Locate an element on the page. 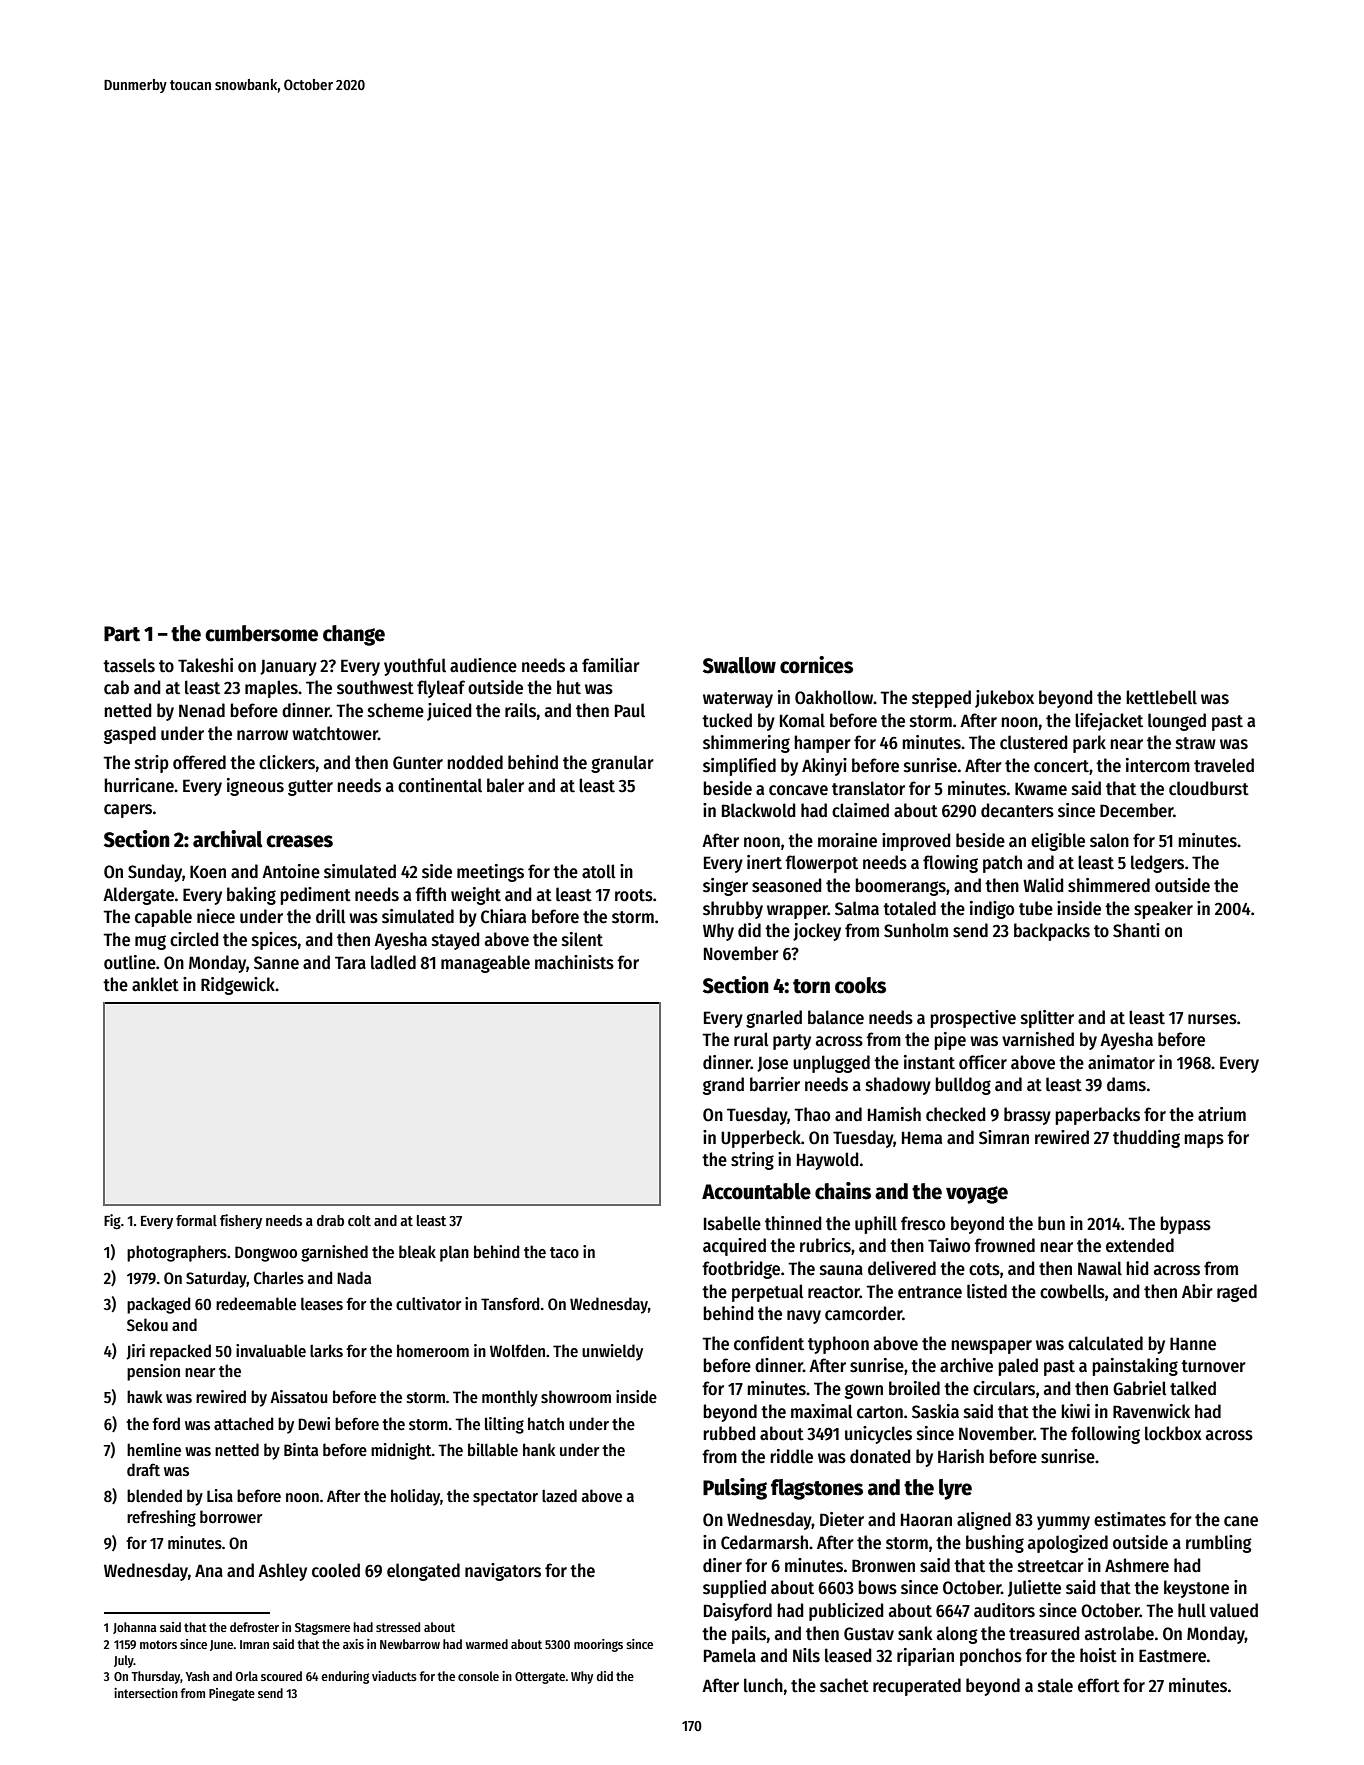 This image has width=1364, height=1765. cumbersome is located at coordinates (261, 633).
